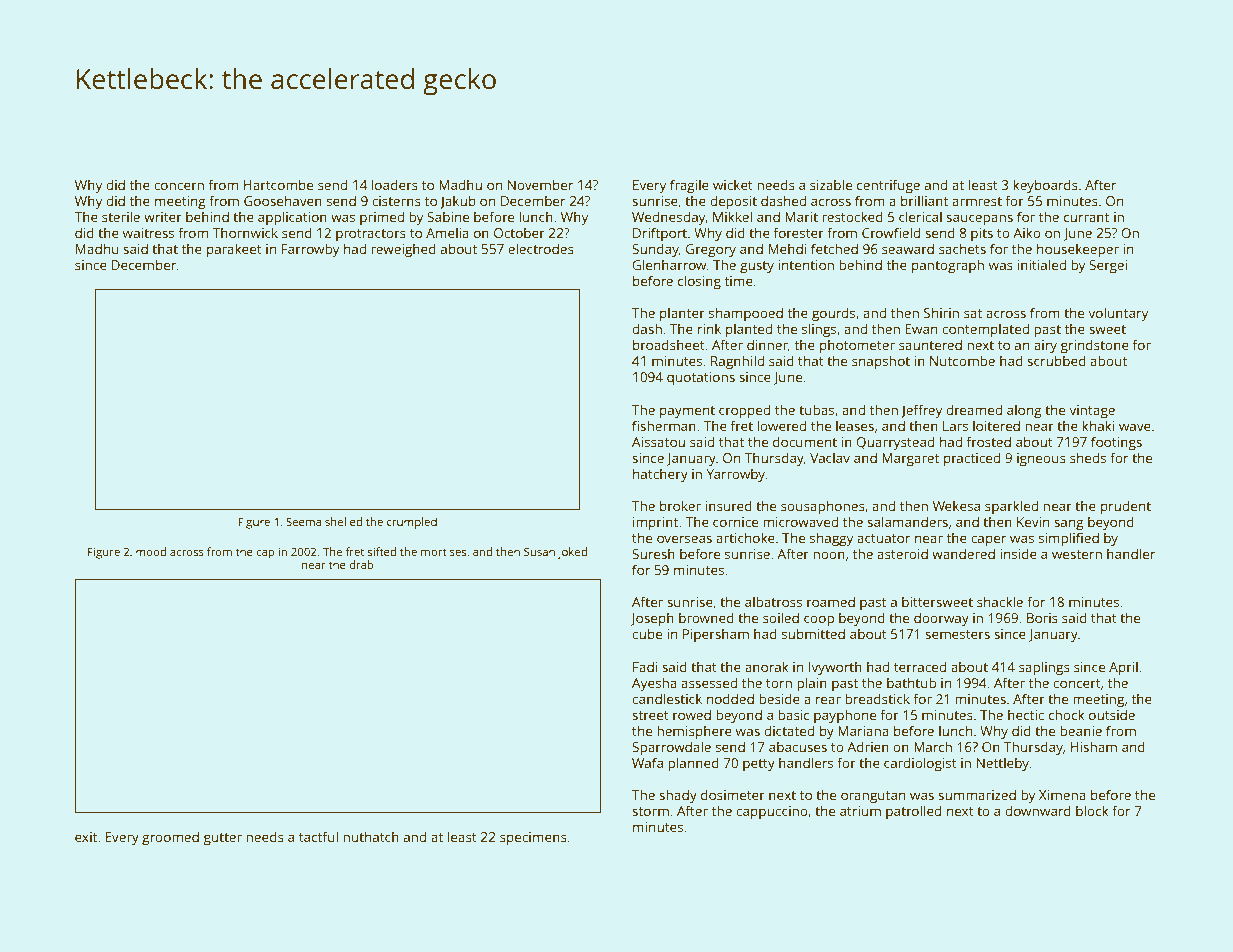  What do you see at coordinates (759, 765) in the page?
I see `petty` at bounding box center [759, 765].
